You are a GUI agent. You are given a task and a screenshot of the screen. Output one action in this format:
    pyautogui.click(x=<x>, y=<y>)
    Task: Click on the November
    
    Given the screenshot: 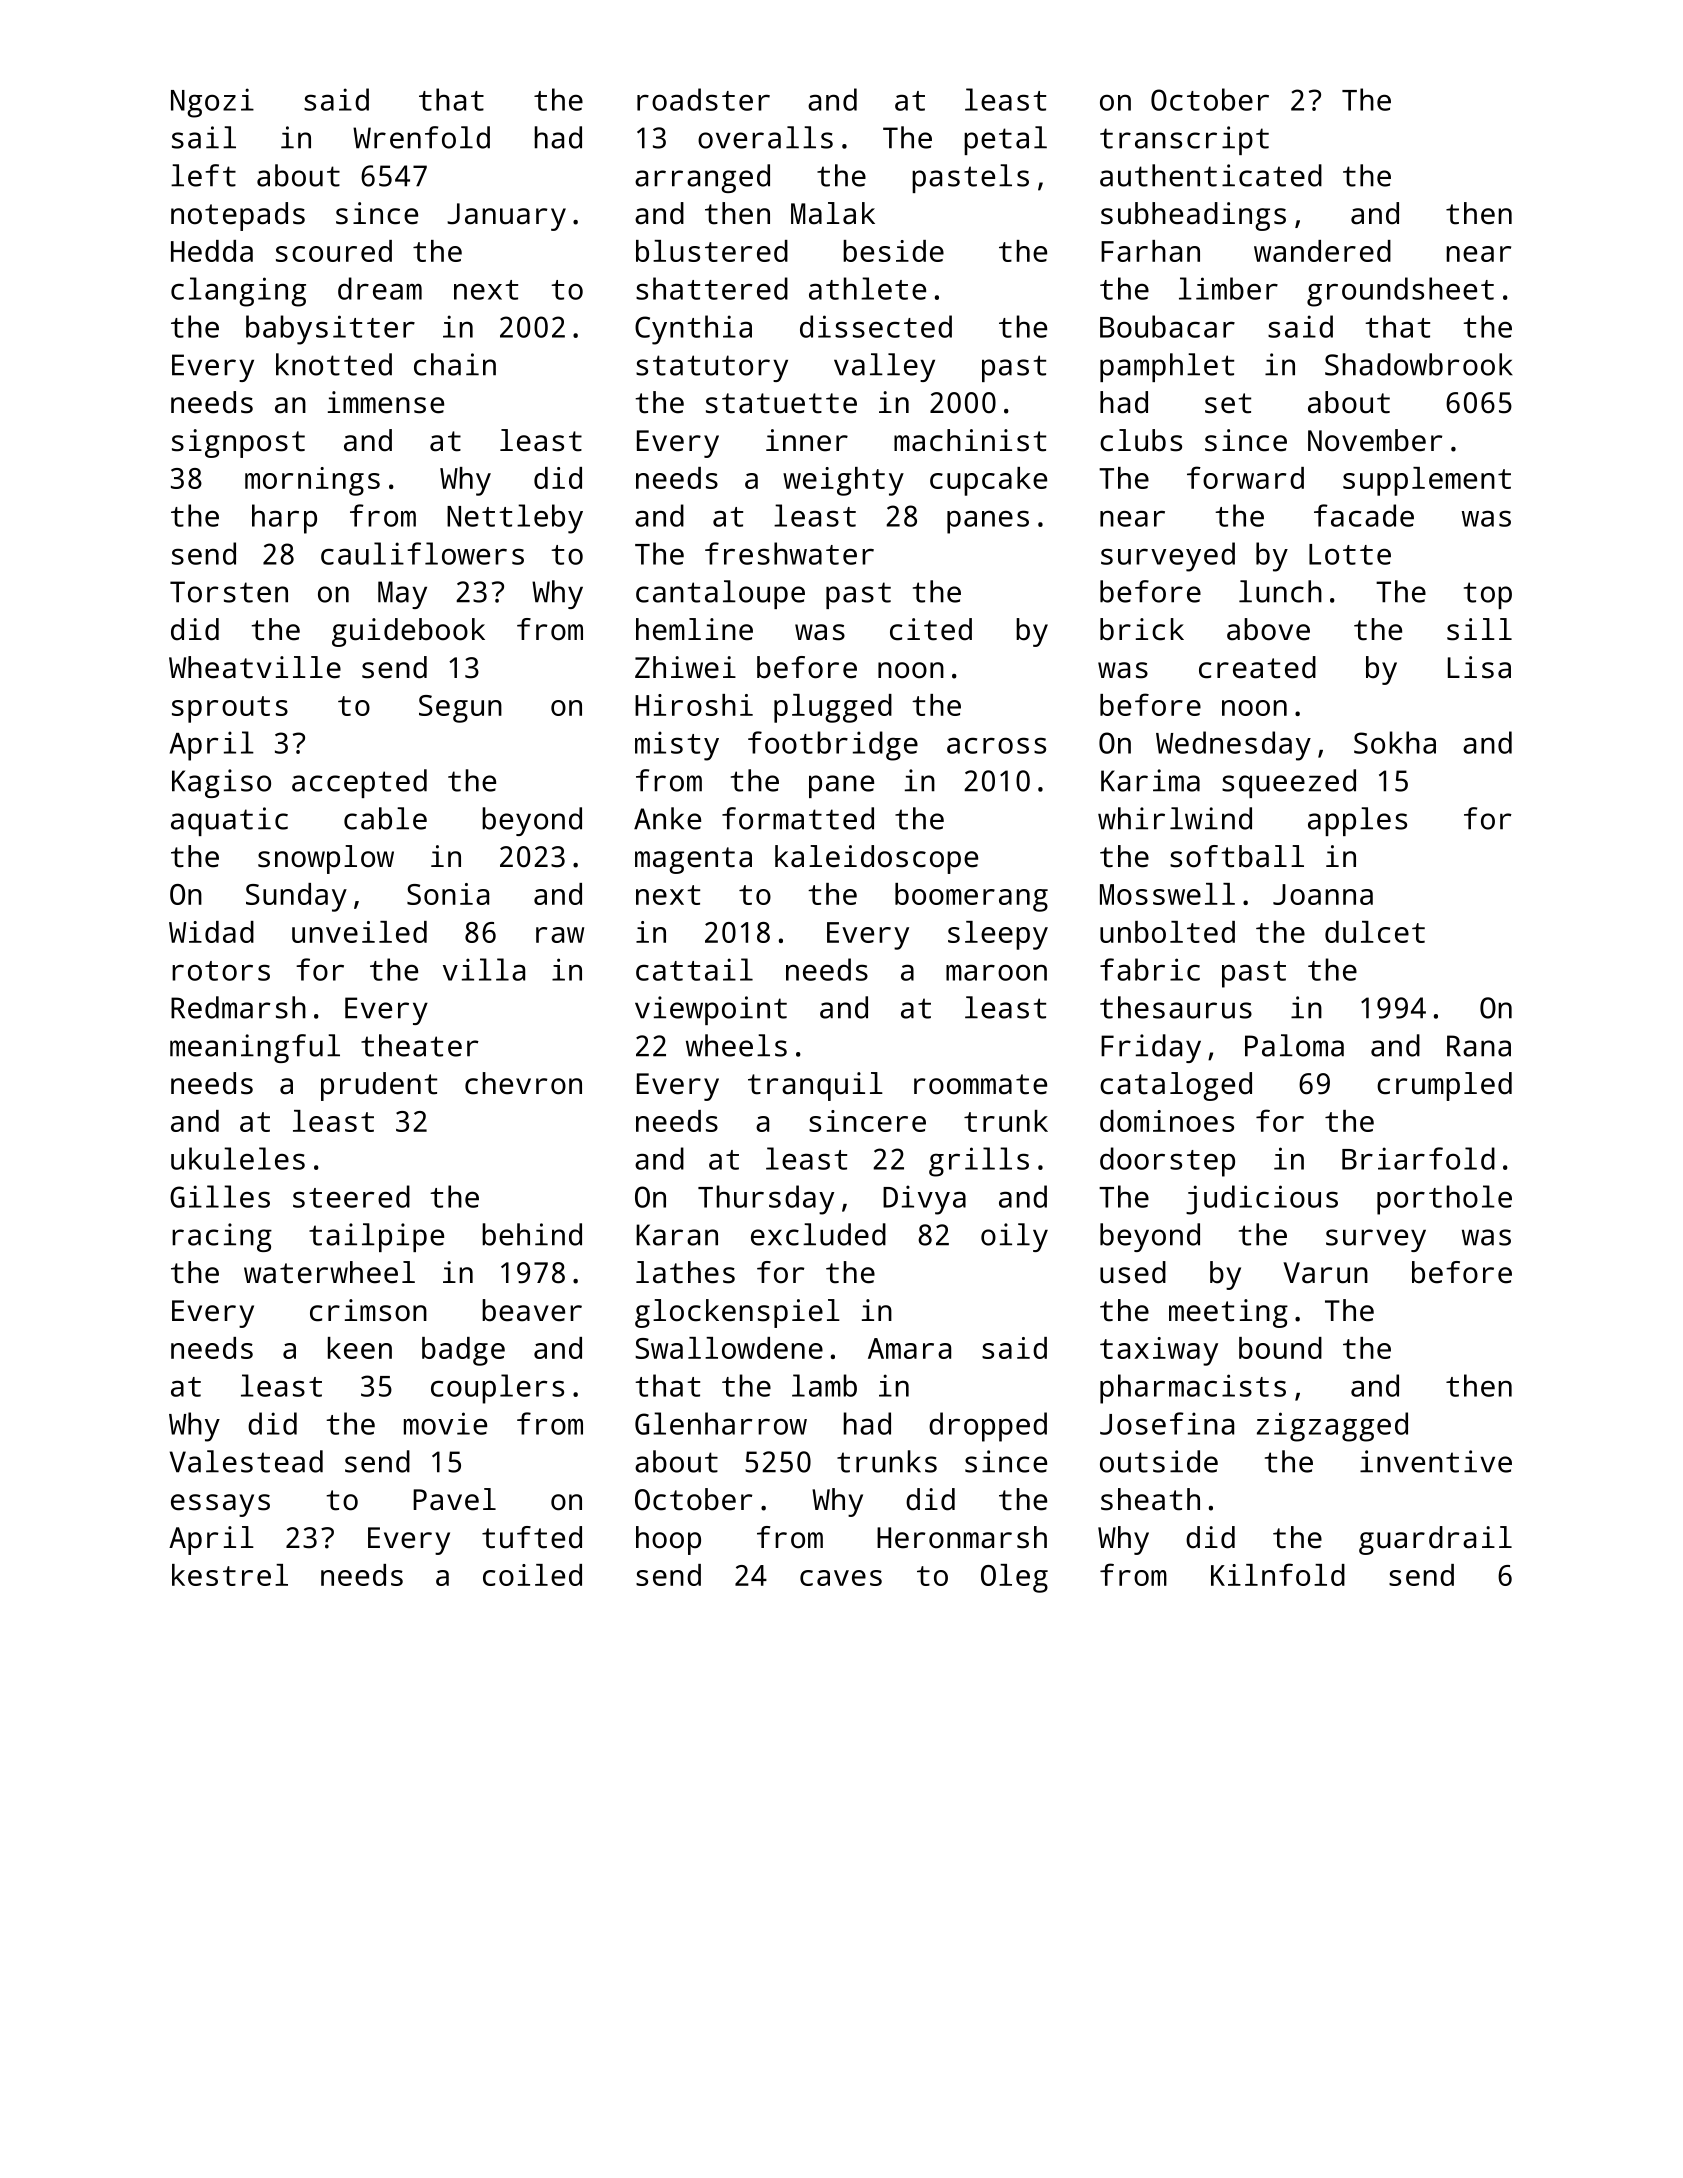 What is the action you would take?
    pyautogui.click(x=1375, y=440)
